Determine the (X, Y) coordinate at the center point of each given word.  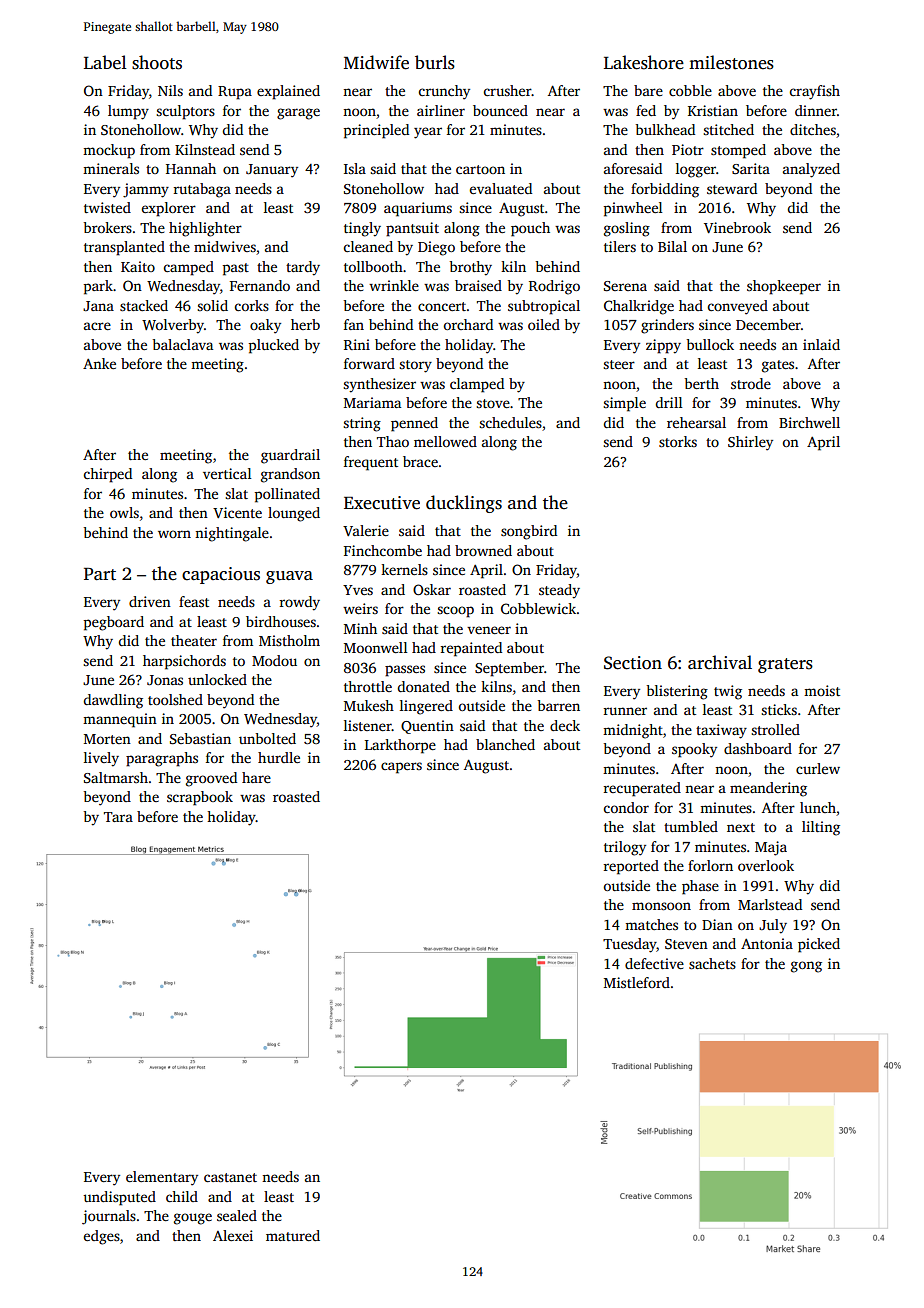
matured (293, 1235)
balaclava (182, 344)
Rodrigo (554, 287)
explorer (169, 209)
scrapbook (200, 798)
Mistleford (637, 982)
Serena (625, 286)
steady (559, 591)
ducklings (464, 504)
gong (806, 967)
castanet (230, 1177)
